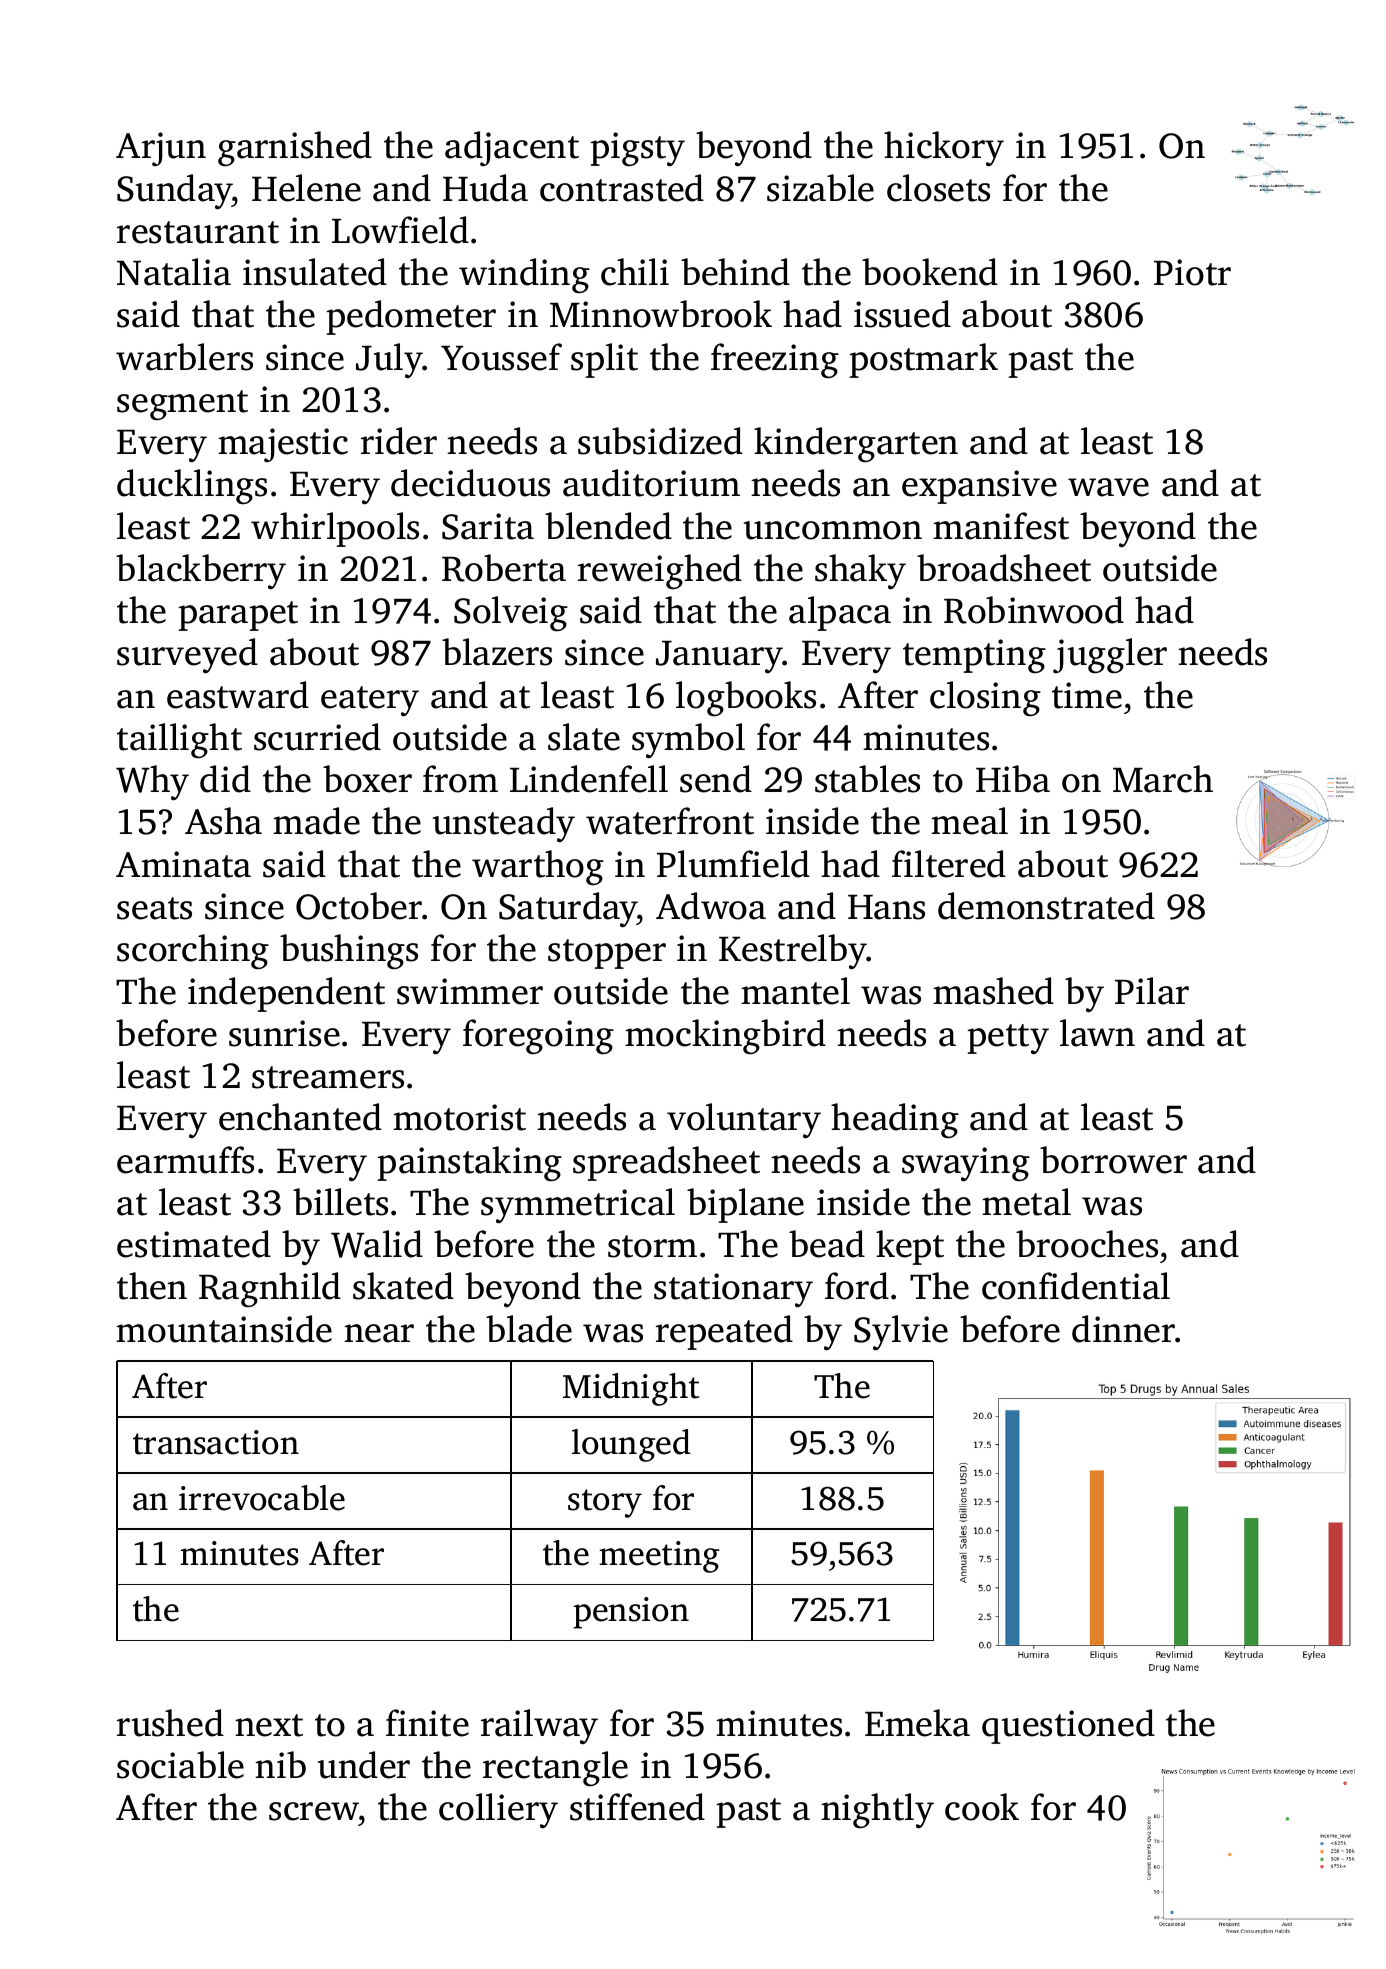 This page has width=1386, height=1969. What do you see at coordinates (938, 188) in the page?
I see `closets` at bounding box center [938, 188].
